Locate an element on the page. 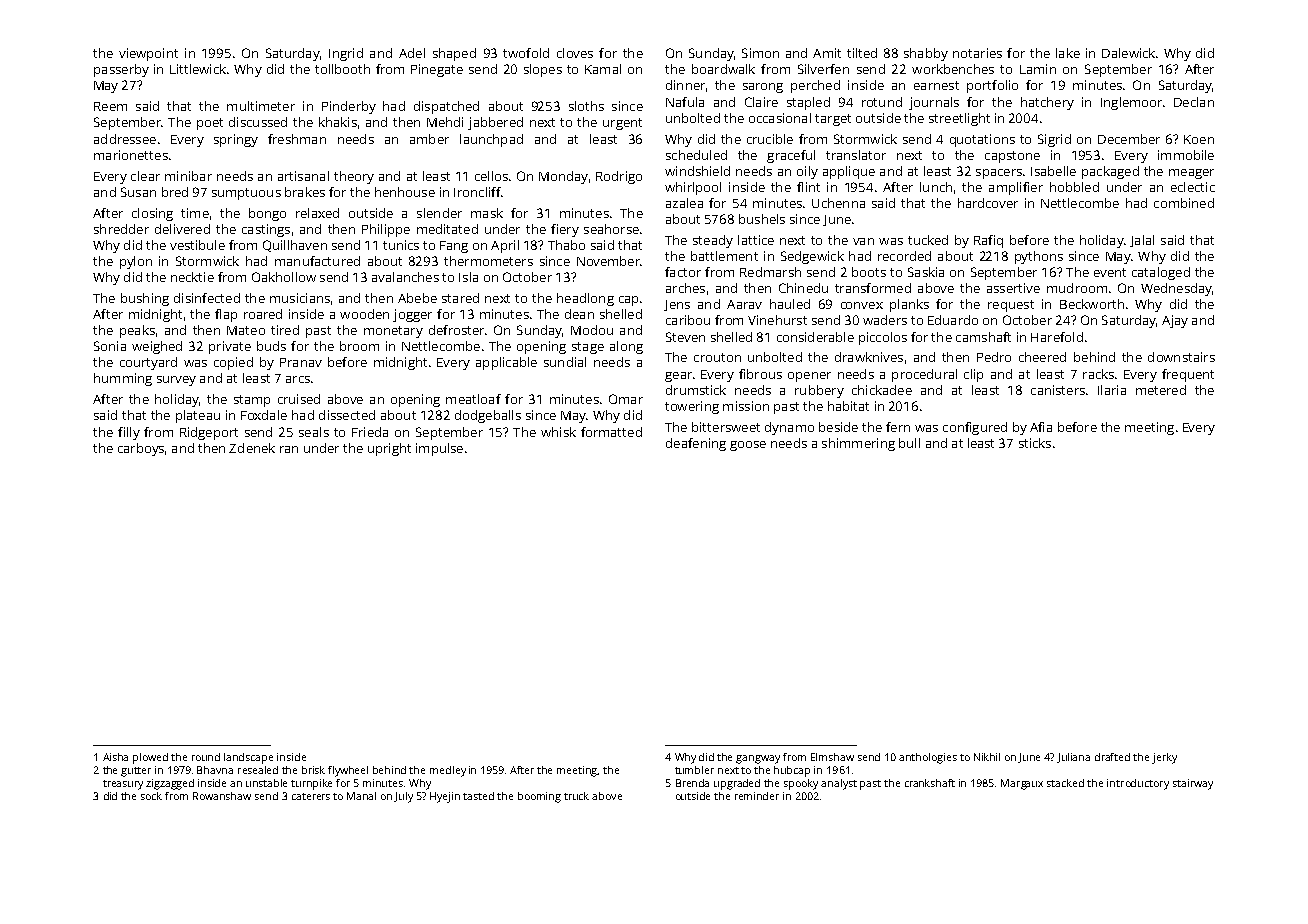 The image size is (1308, 924). sticks is located at coordinates (1035, 443).
